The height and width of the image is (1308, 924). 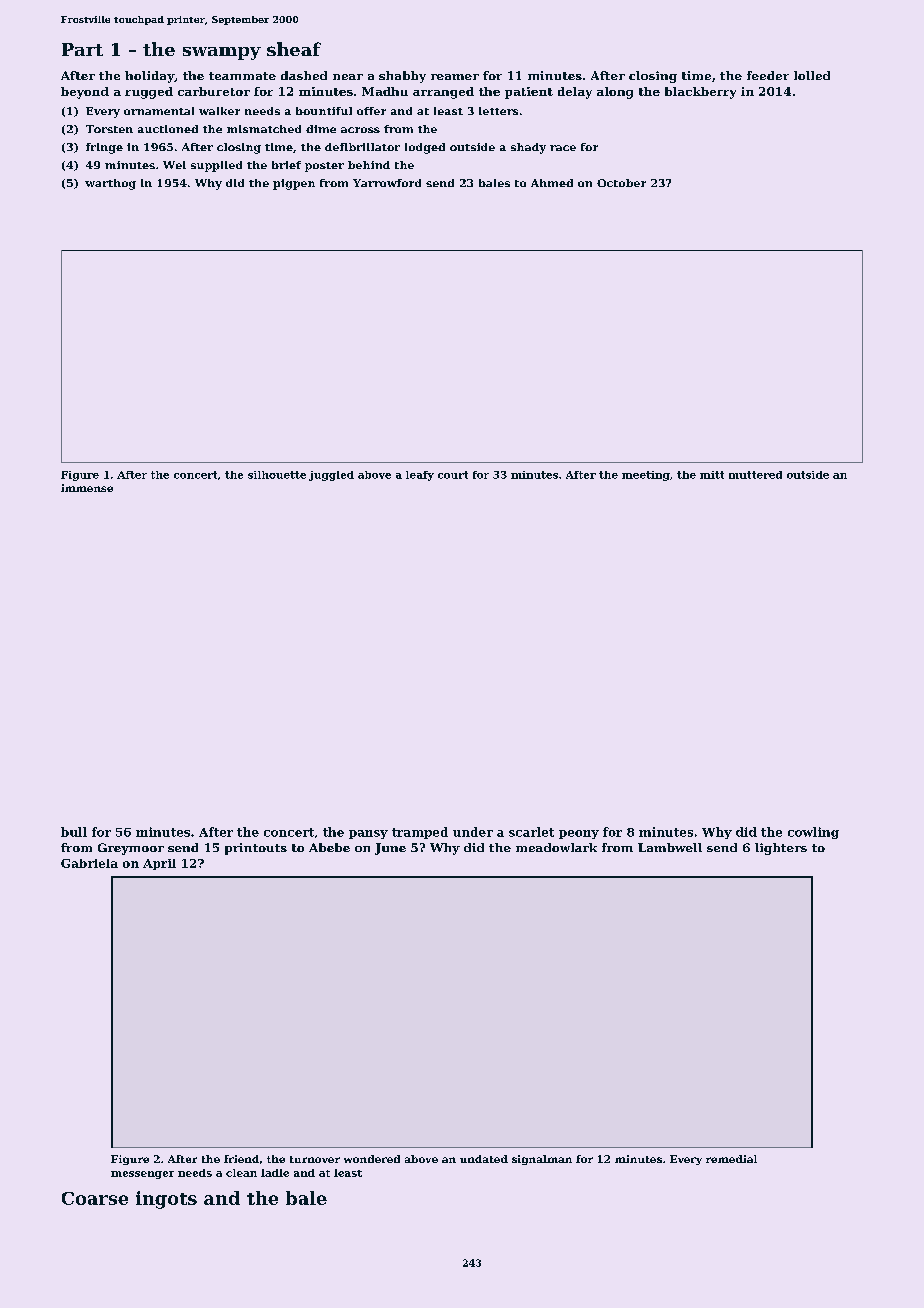 I want to click on silhouette, so click(x=277, y=475).
